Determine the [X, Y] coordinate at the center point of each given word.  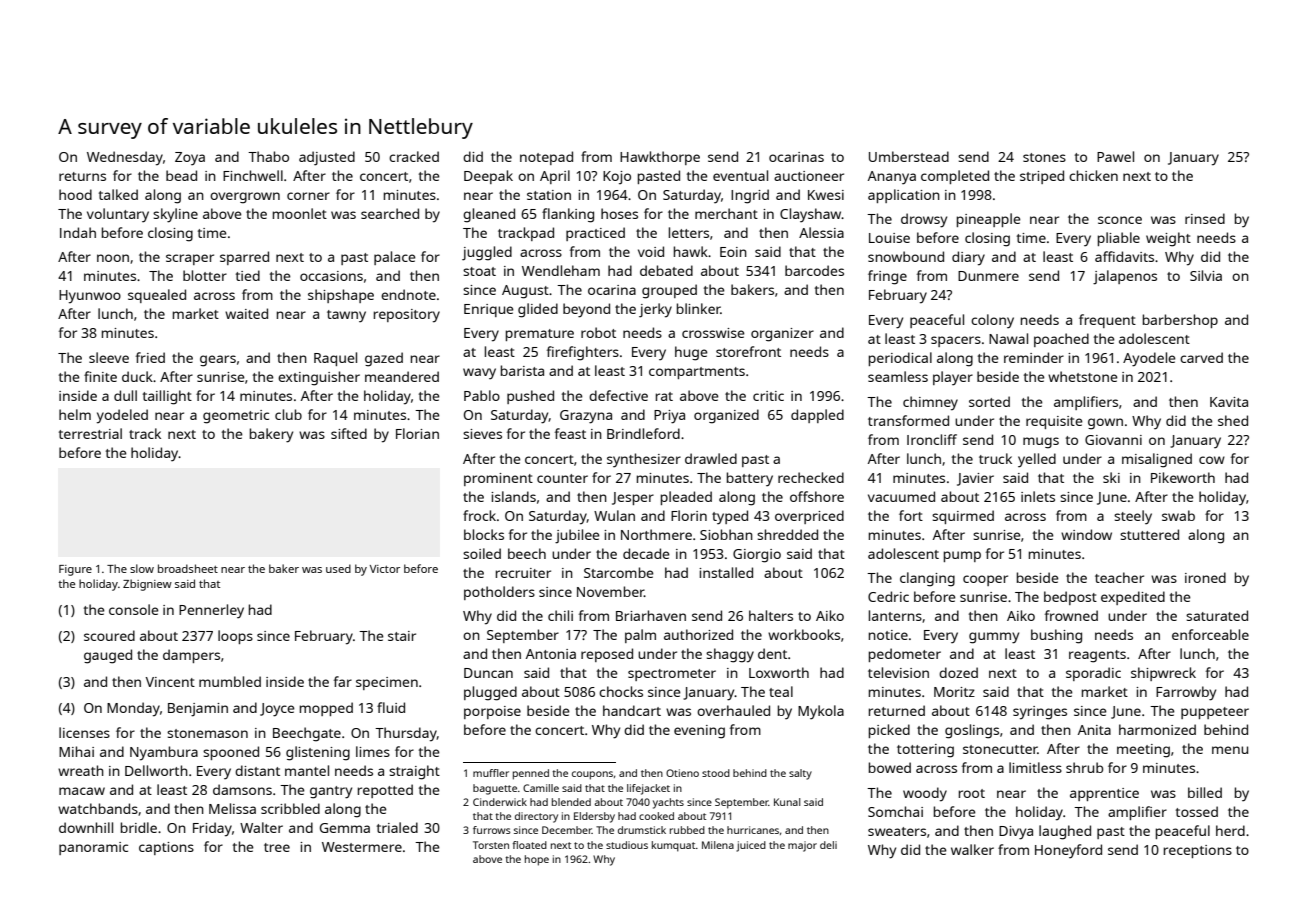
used [338, 568]
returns [82, 176]
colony [992, 321]
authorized [698, 634]
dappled [817, 416]
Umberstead [909, 156]
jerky [655, 310]
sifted [349, 433]
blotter [205, 275]
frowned [1071, 615]
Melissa [232, 808]
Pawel [1115, 156]
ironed [1205, 577]
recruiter [523, 573]
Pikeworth [1183, 477]
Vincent [170, 682]
